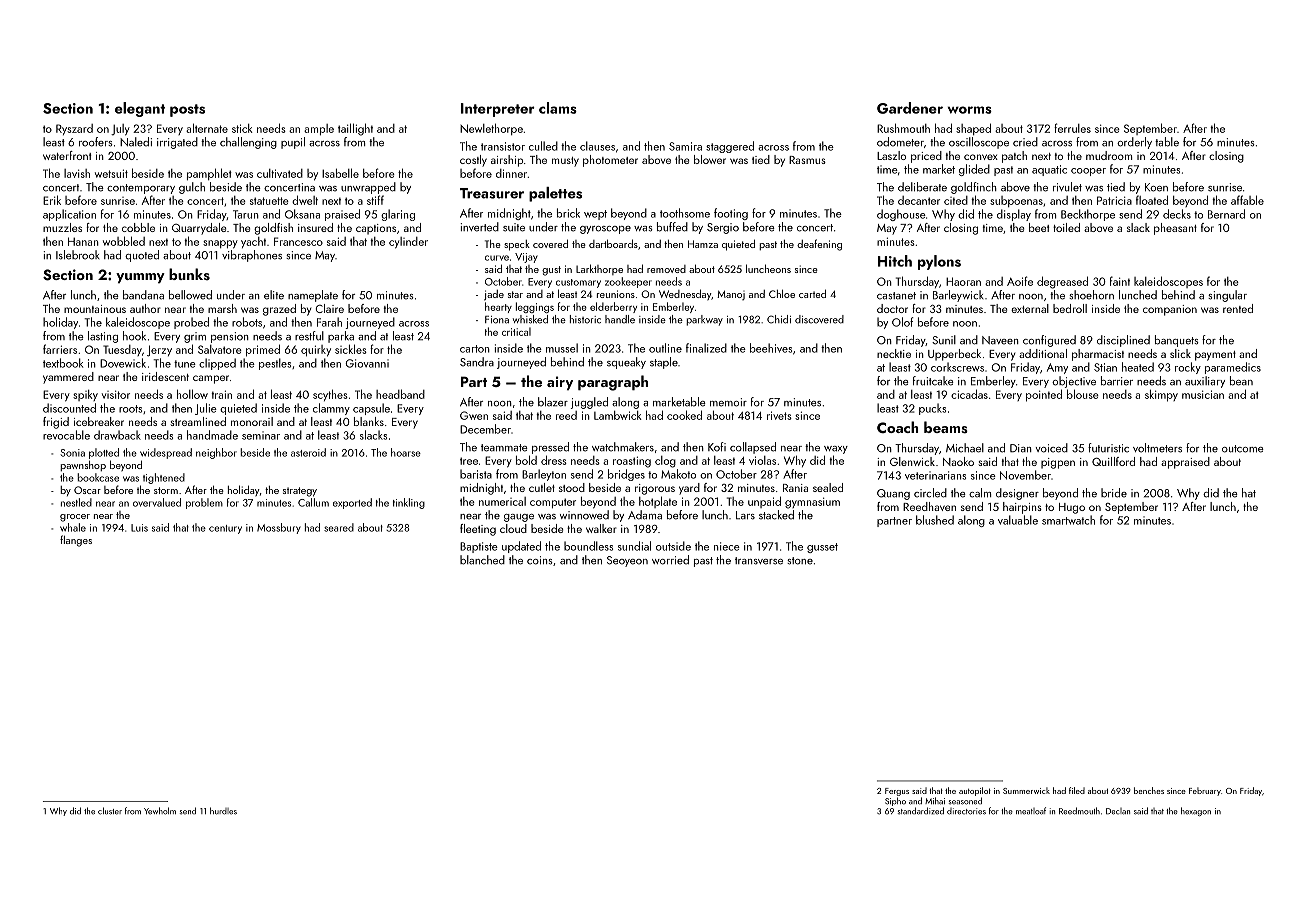 The height and width of the document is (924, 1308). What do you see at coordinates (665, 462) in the document?
I see `clog` at bounding box center [665, 462].
